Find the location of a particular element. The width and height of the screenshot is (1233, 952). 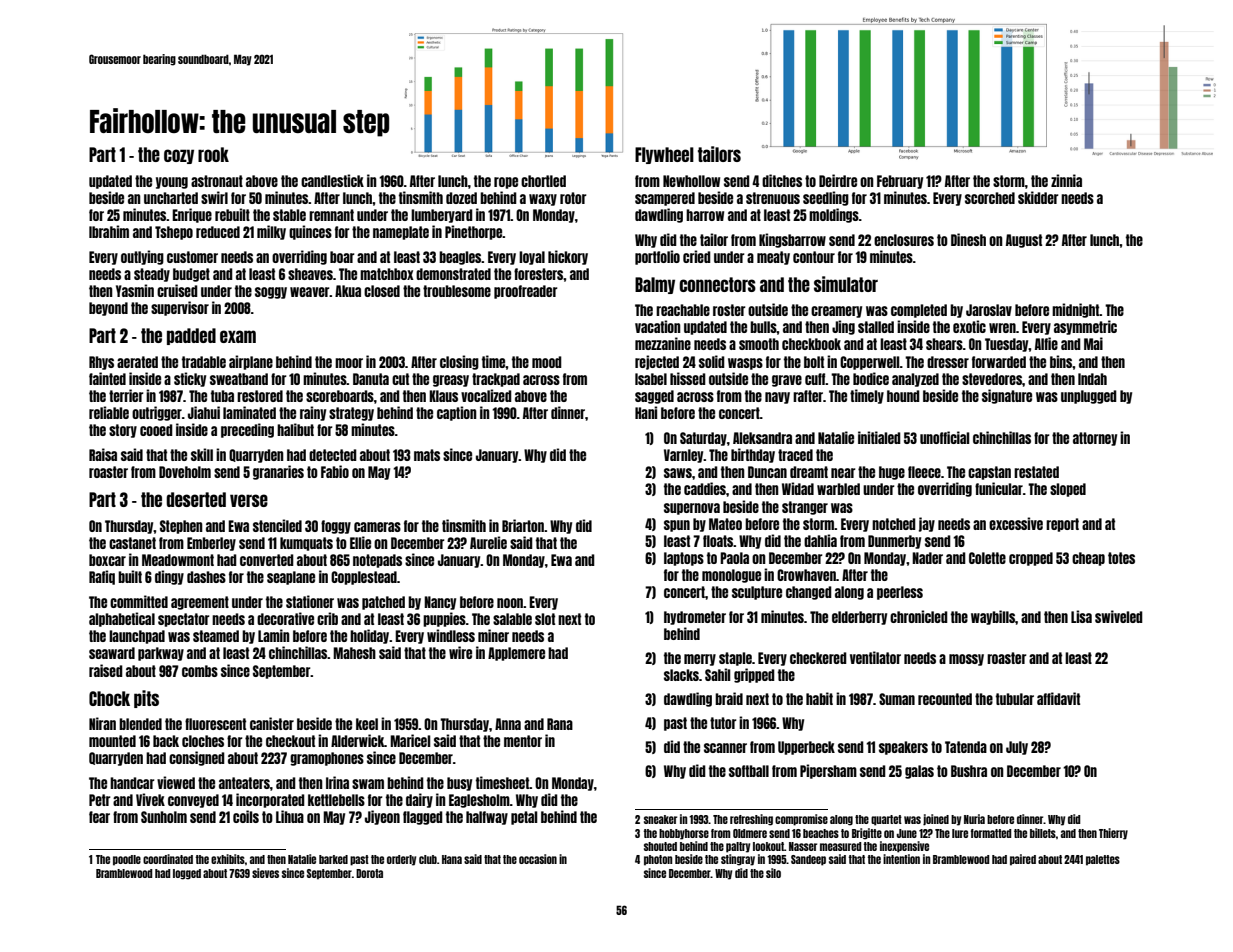

rook is located at coordinates (213, 154).
